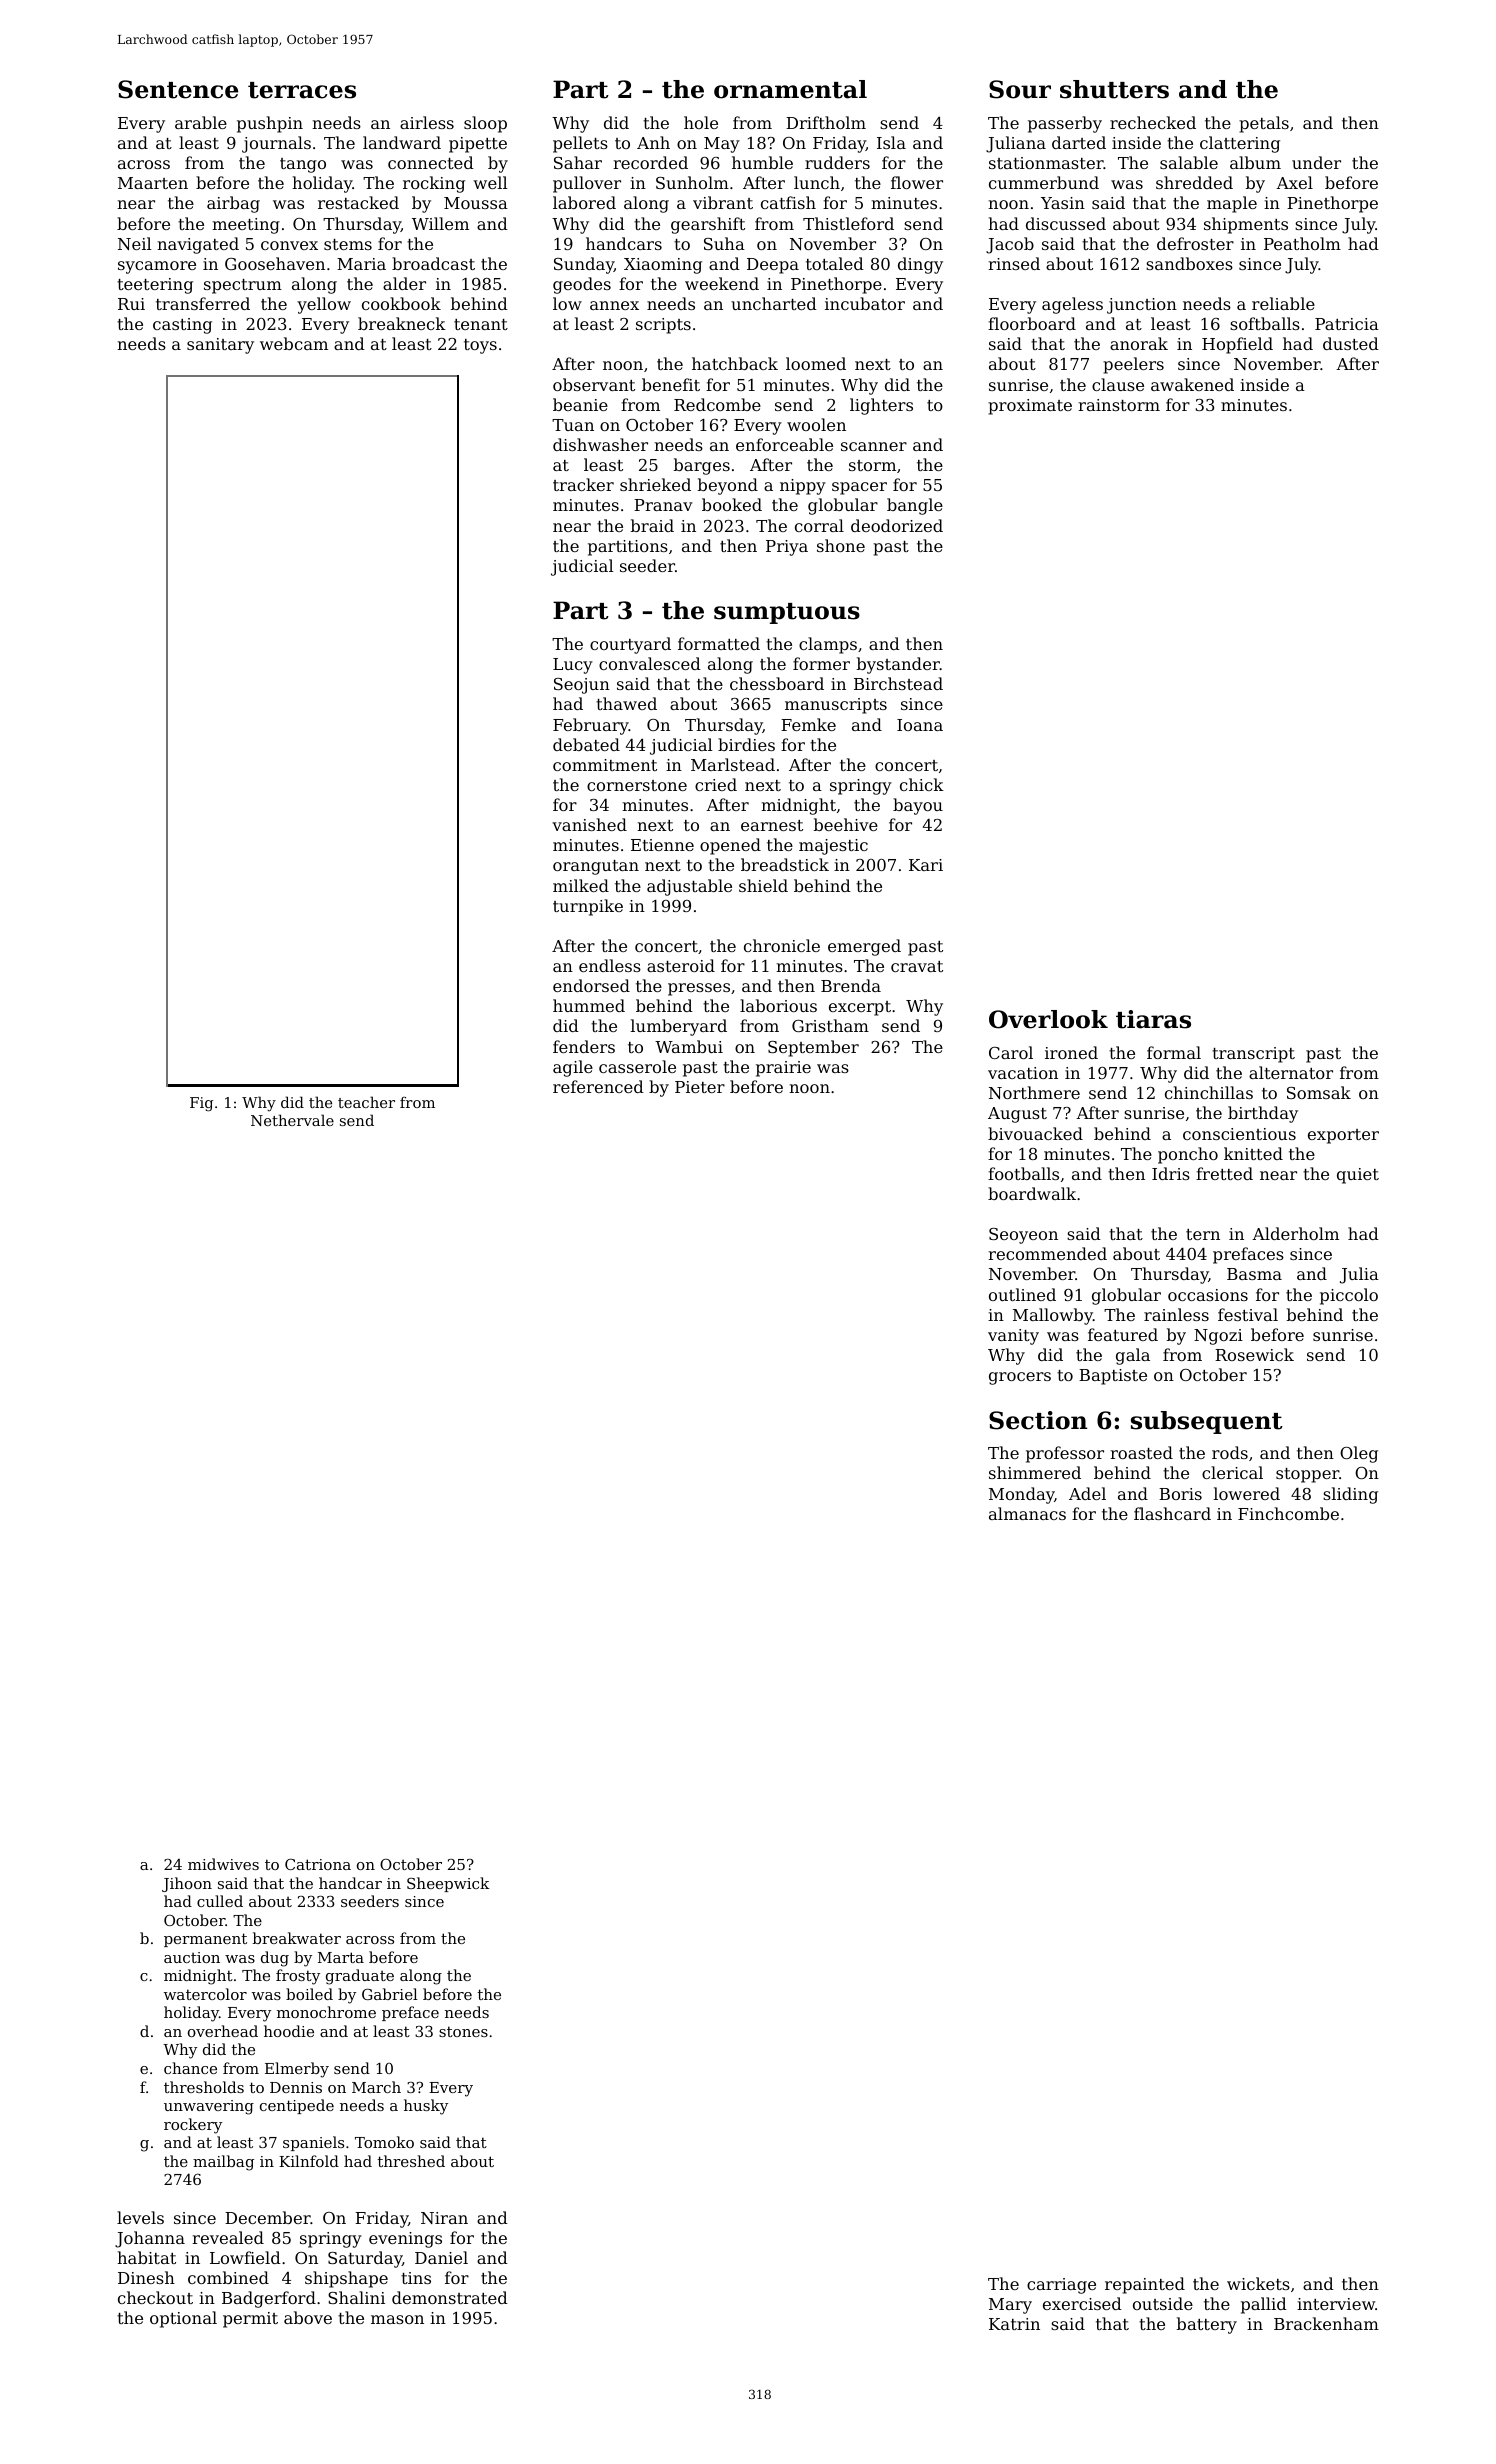 This screenshot has height=2464, width=1496. Describe the element at coordinates (448, 1884) in the screenshot. I see `Sheepwick` at that location.
